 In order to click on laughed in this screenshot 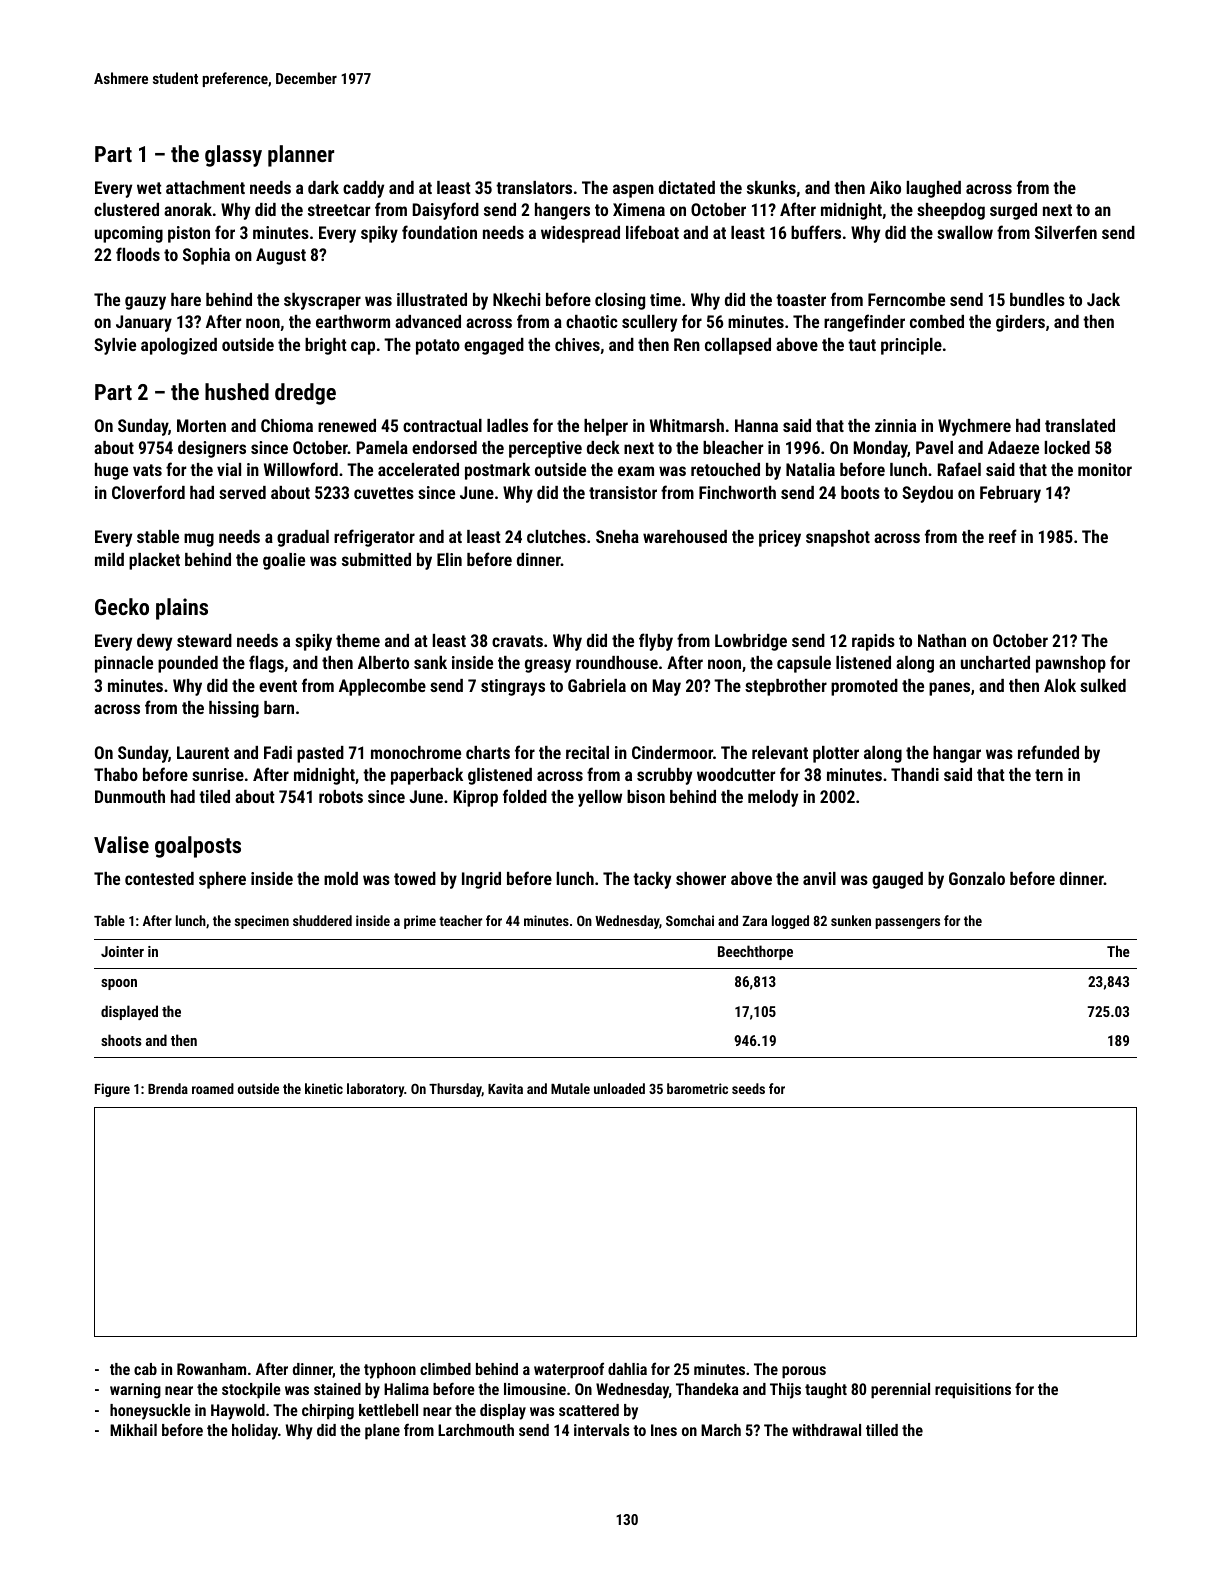, I will do `click(934, 189)`.
